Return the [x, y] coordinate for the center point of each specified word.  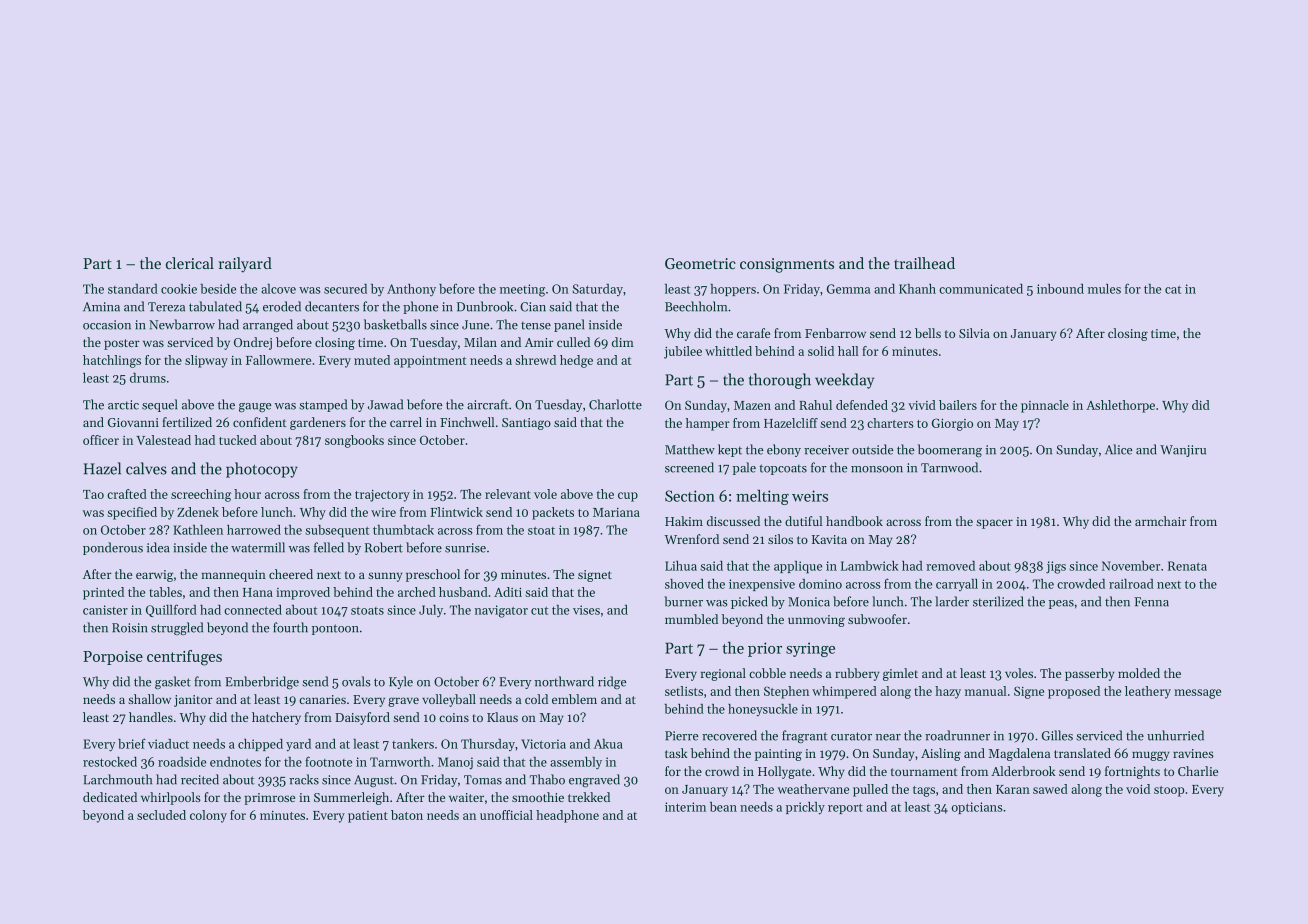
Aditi [508, 592]
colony [208, 816]
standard [133, 289]
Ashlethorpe [1120, 406]
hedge [576, 361]
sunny [385, 577]
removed [950, 566]
